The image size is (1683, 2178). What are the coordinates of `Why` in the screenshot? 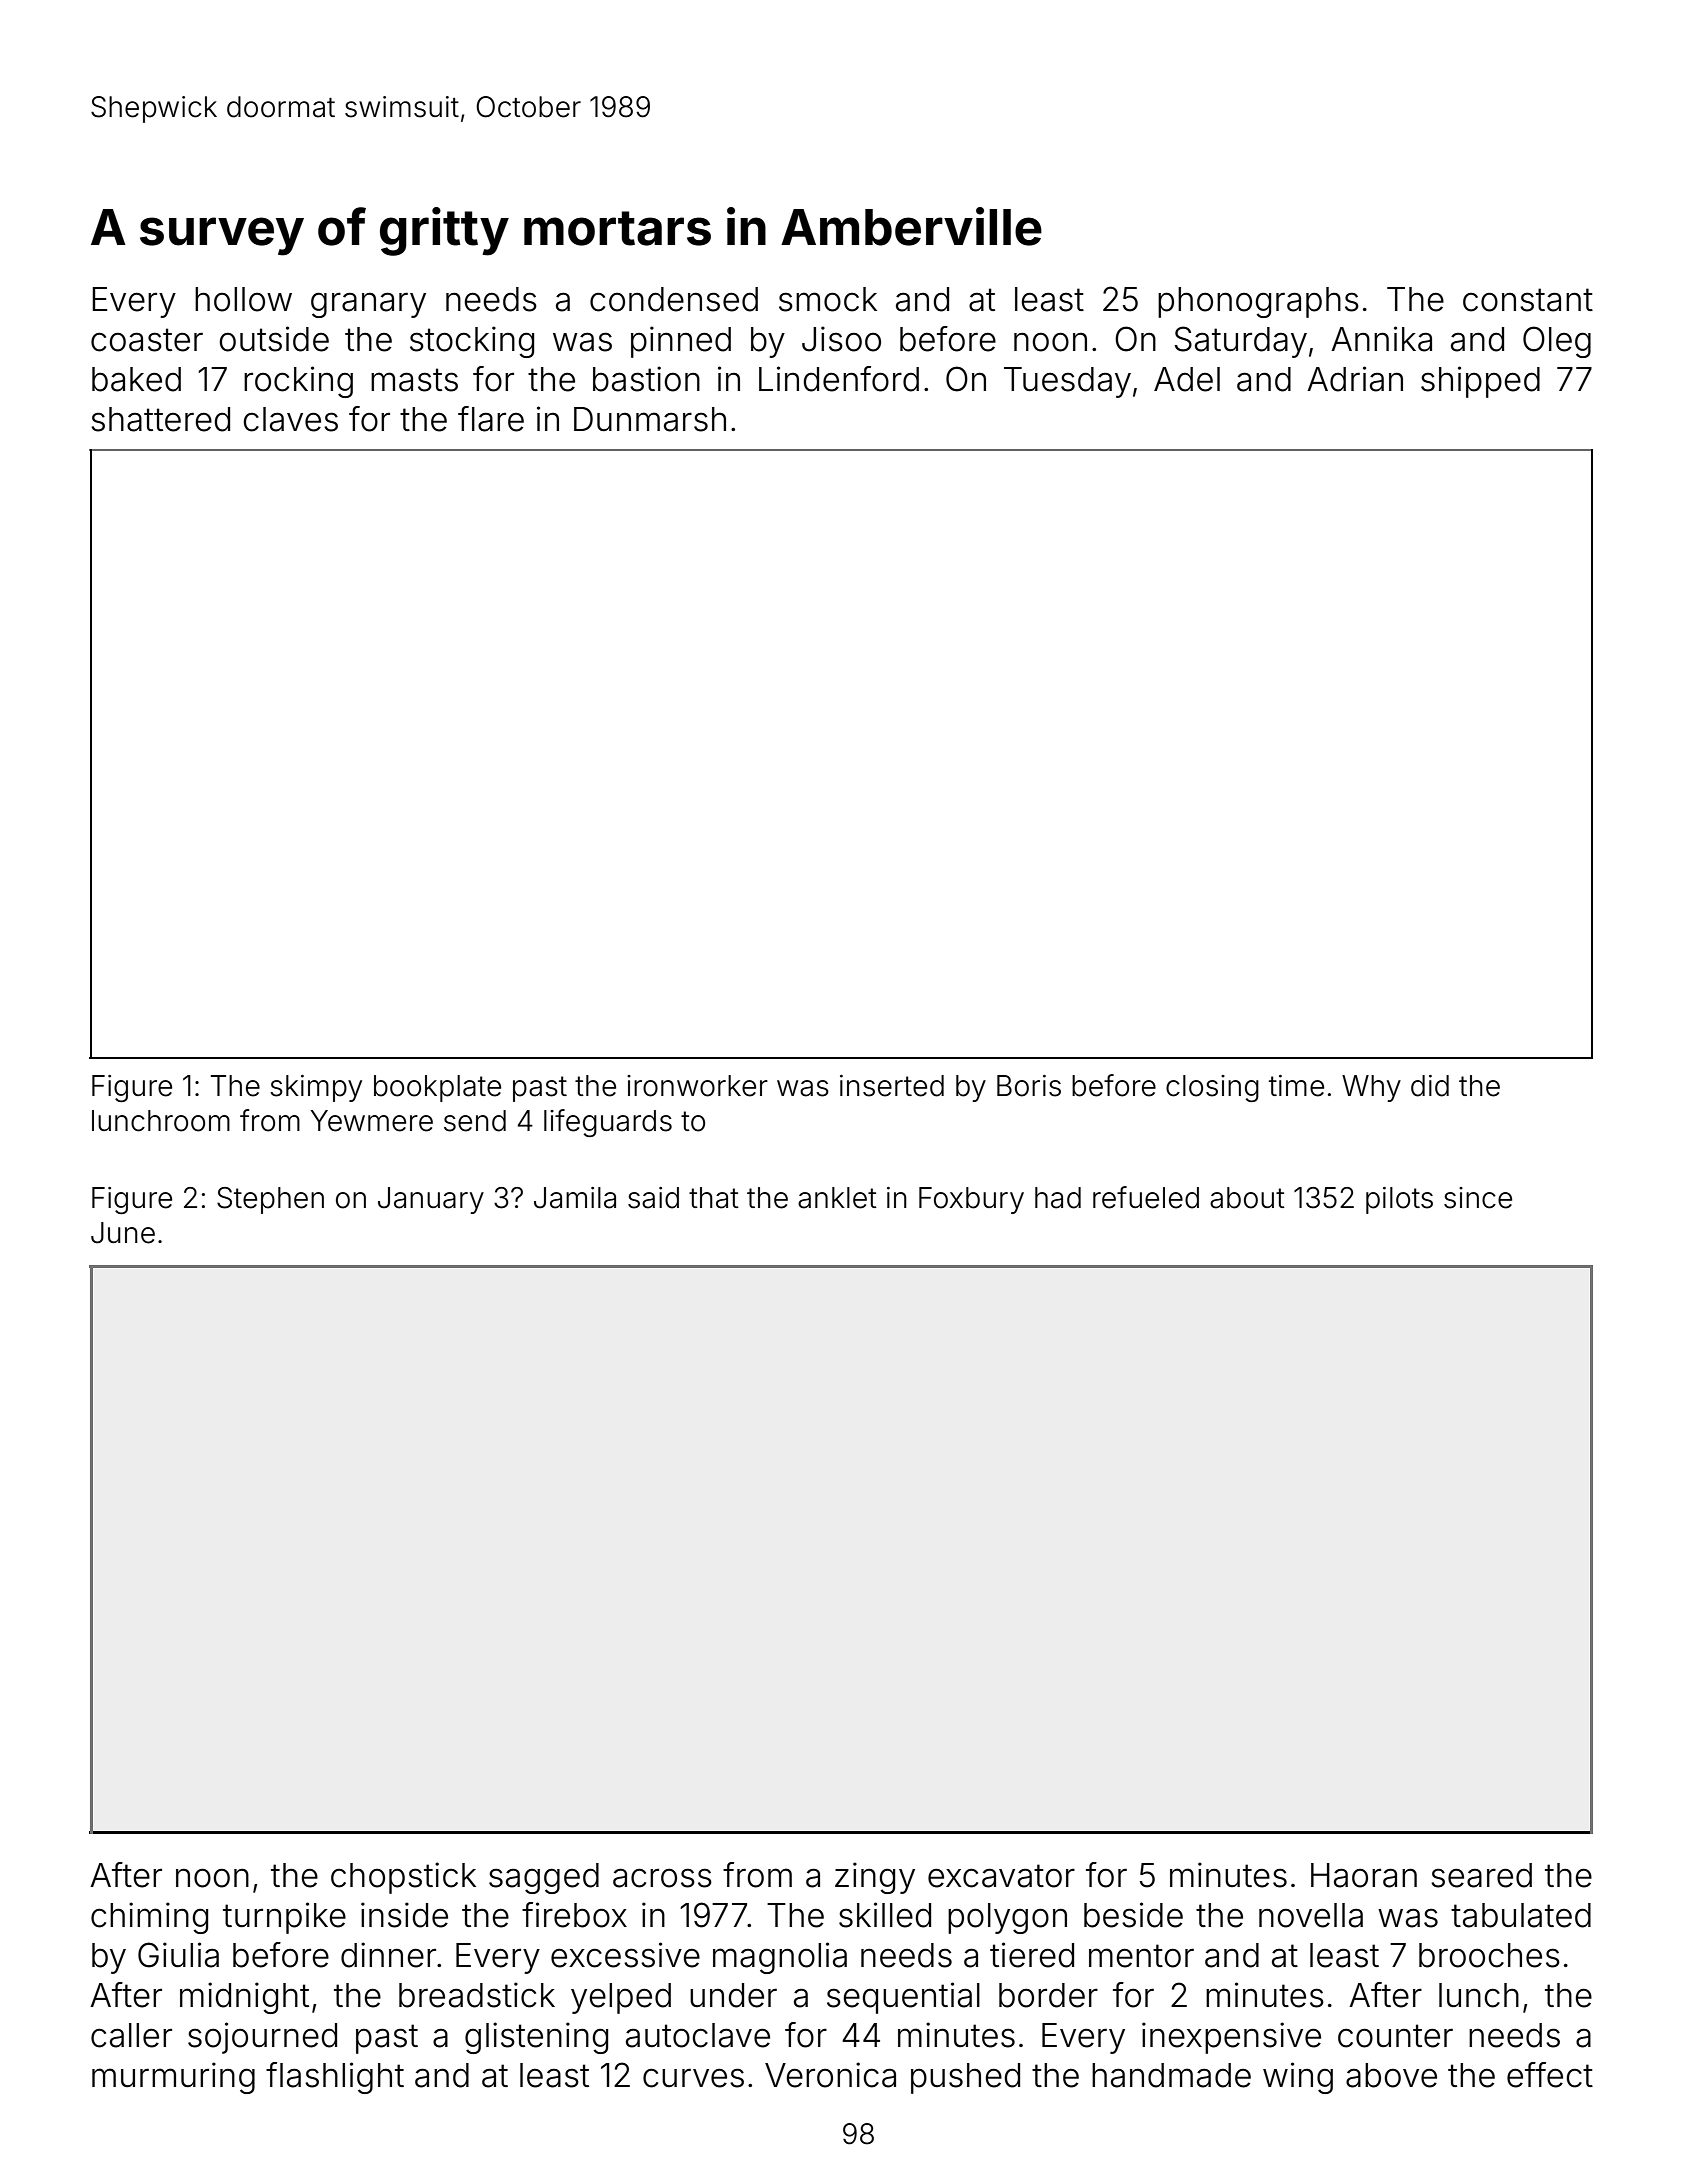 It's located at (1371, 1088).
